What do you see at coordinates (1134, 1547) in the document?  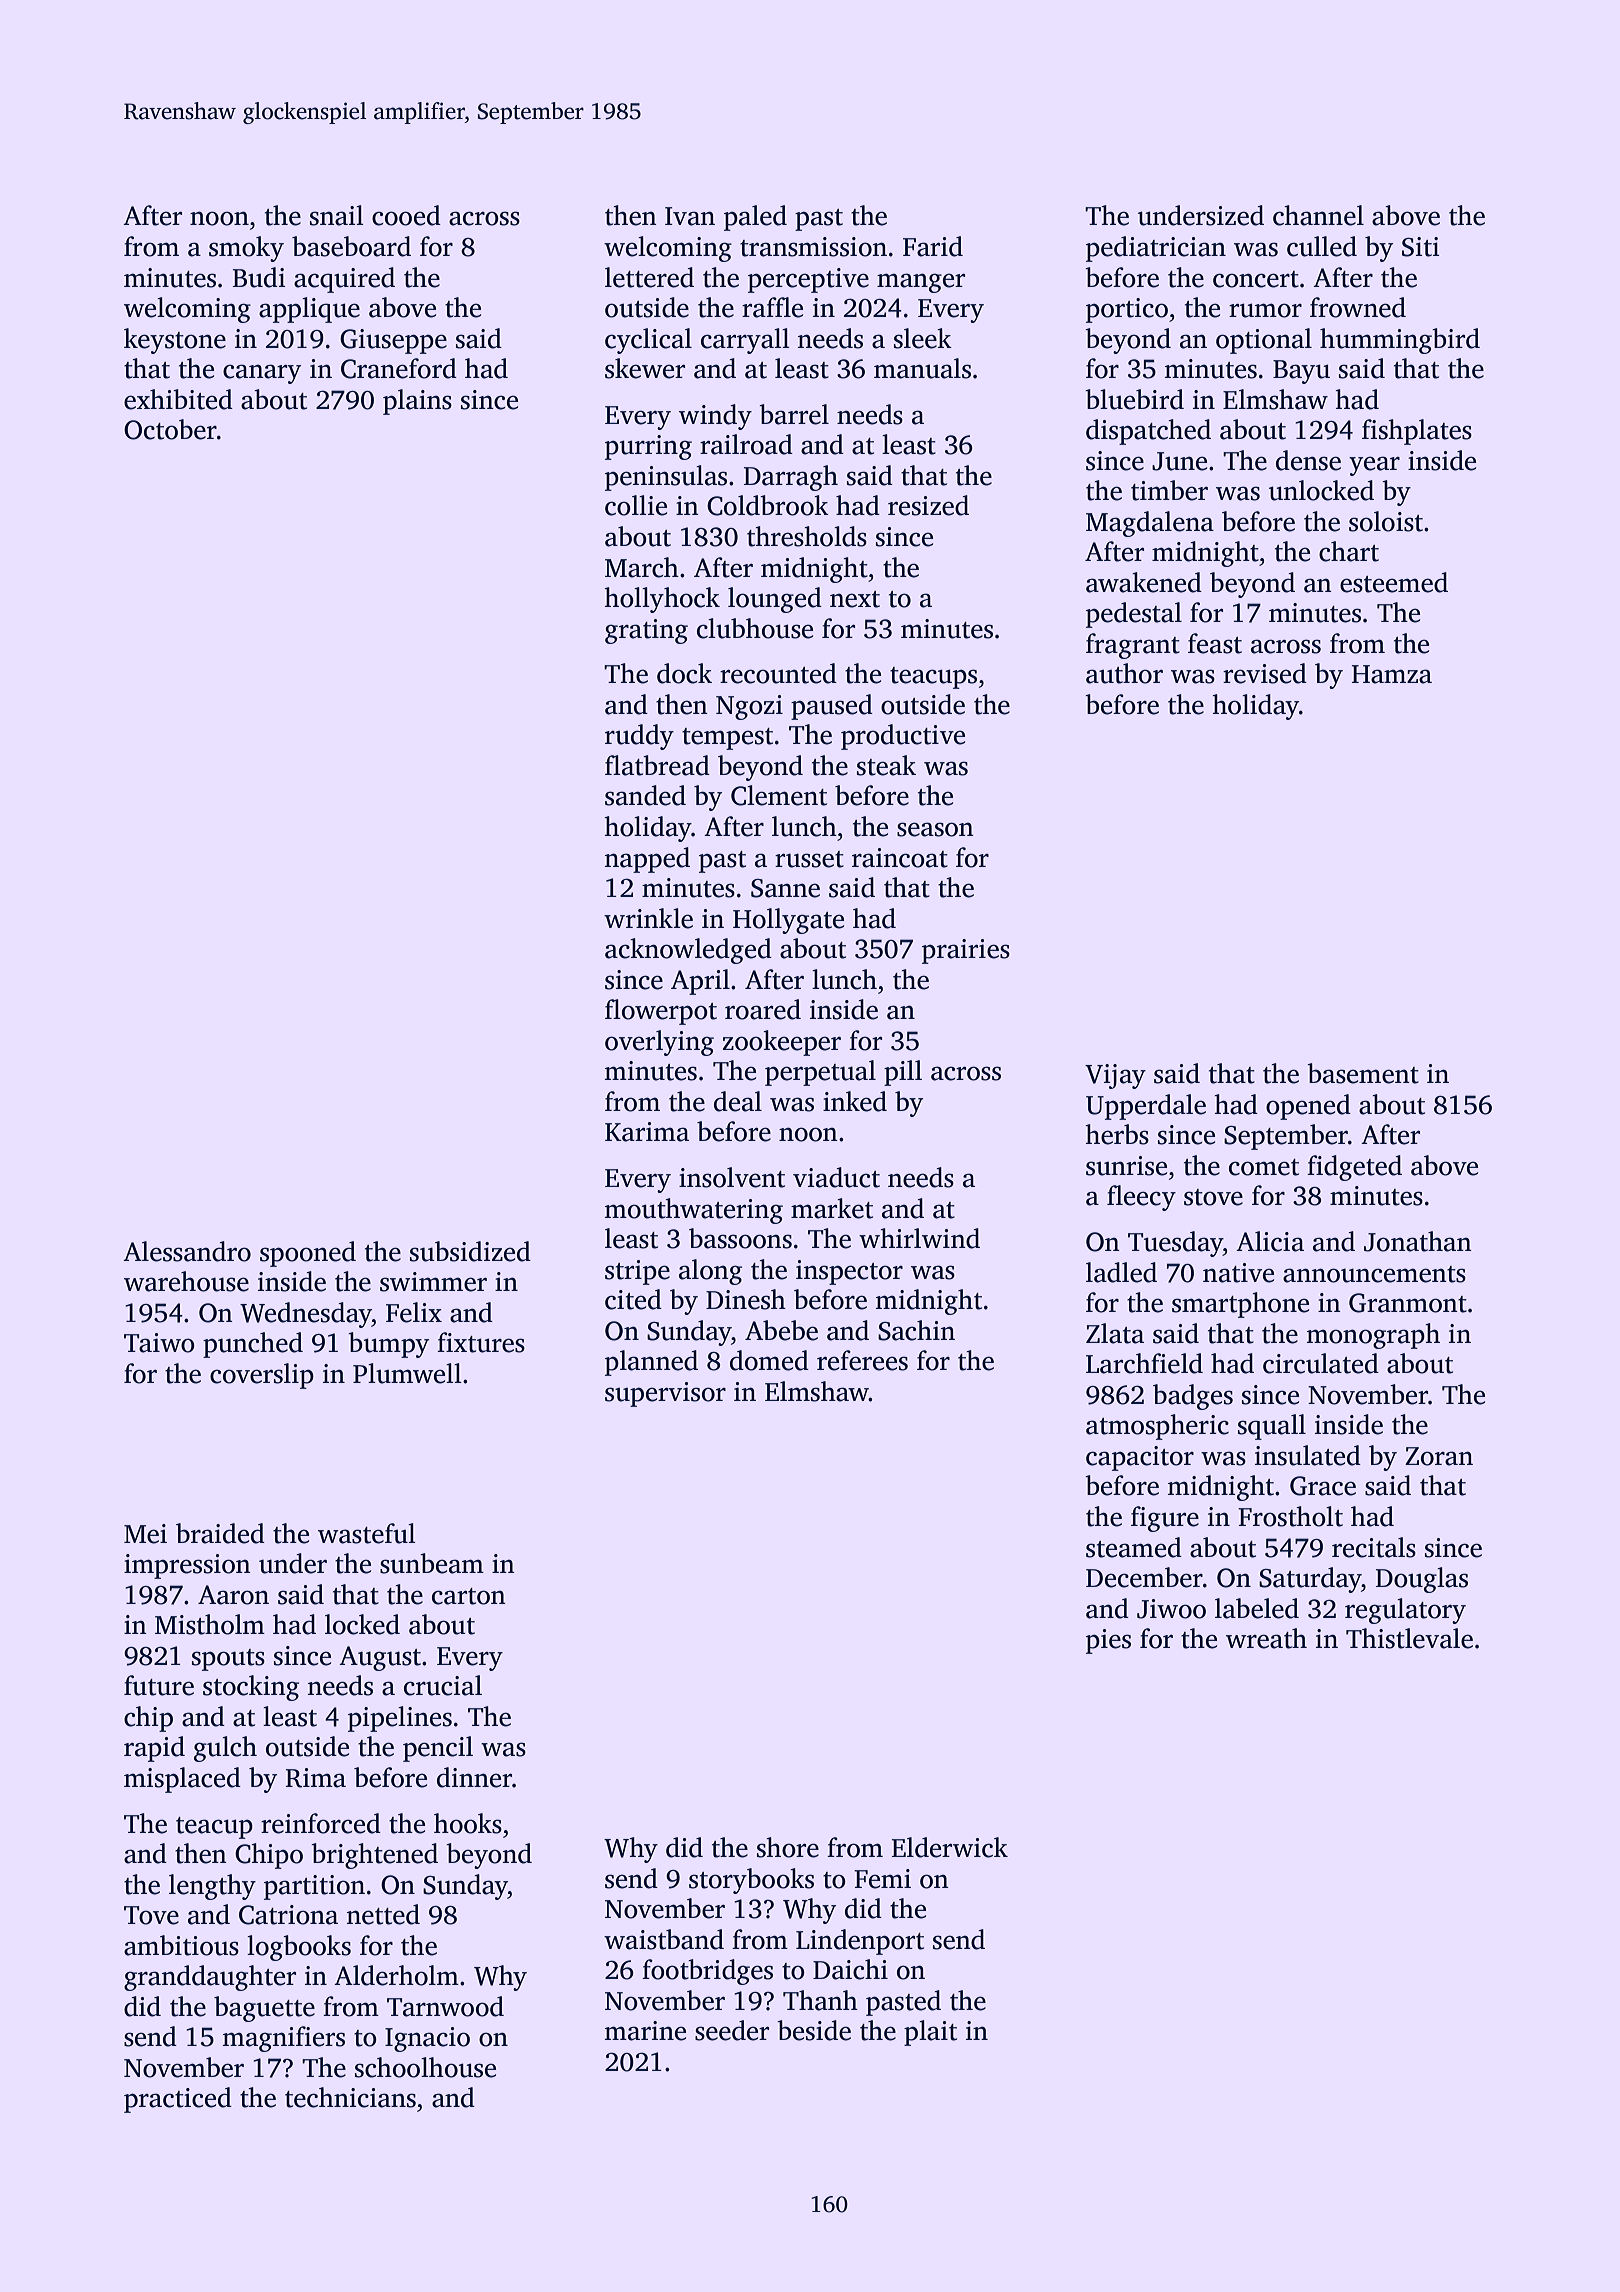 I see `steamed` at bounding box center [1134, 1547].
